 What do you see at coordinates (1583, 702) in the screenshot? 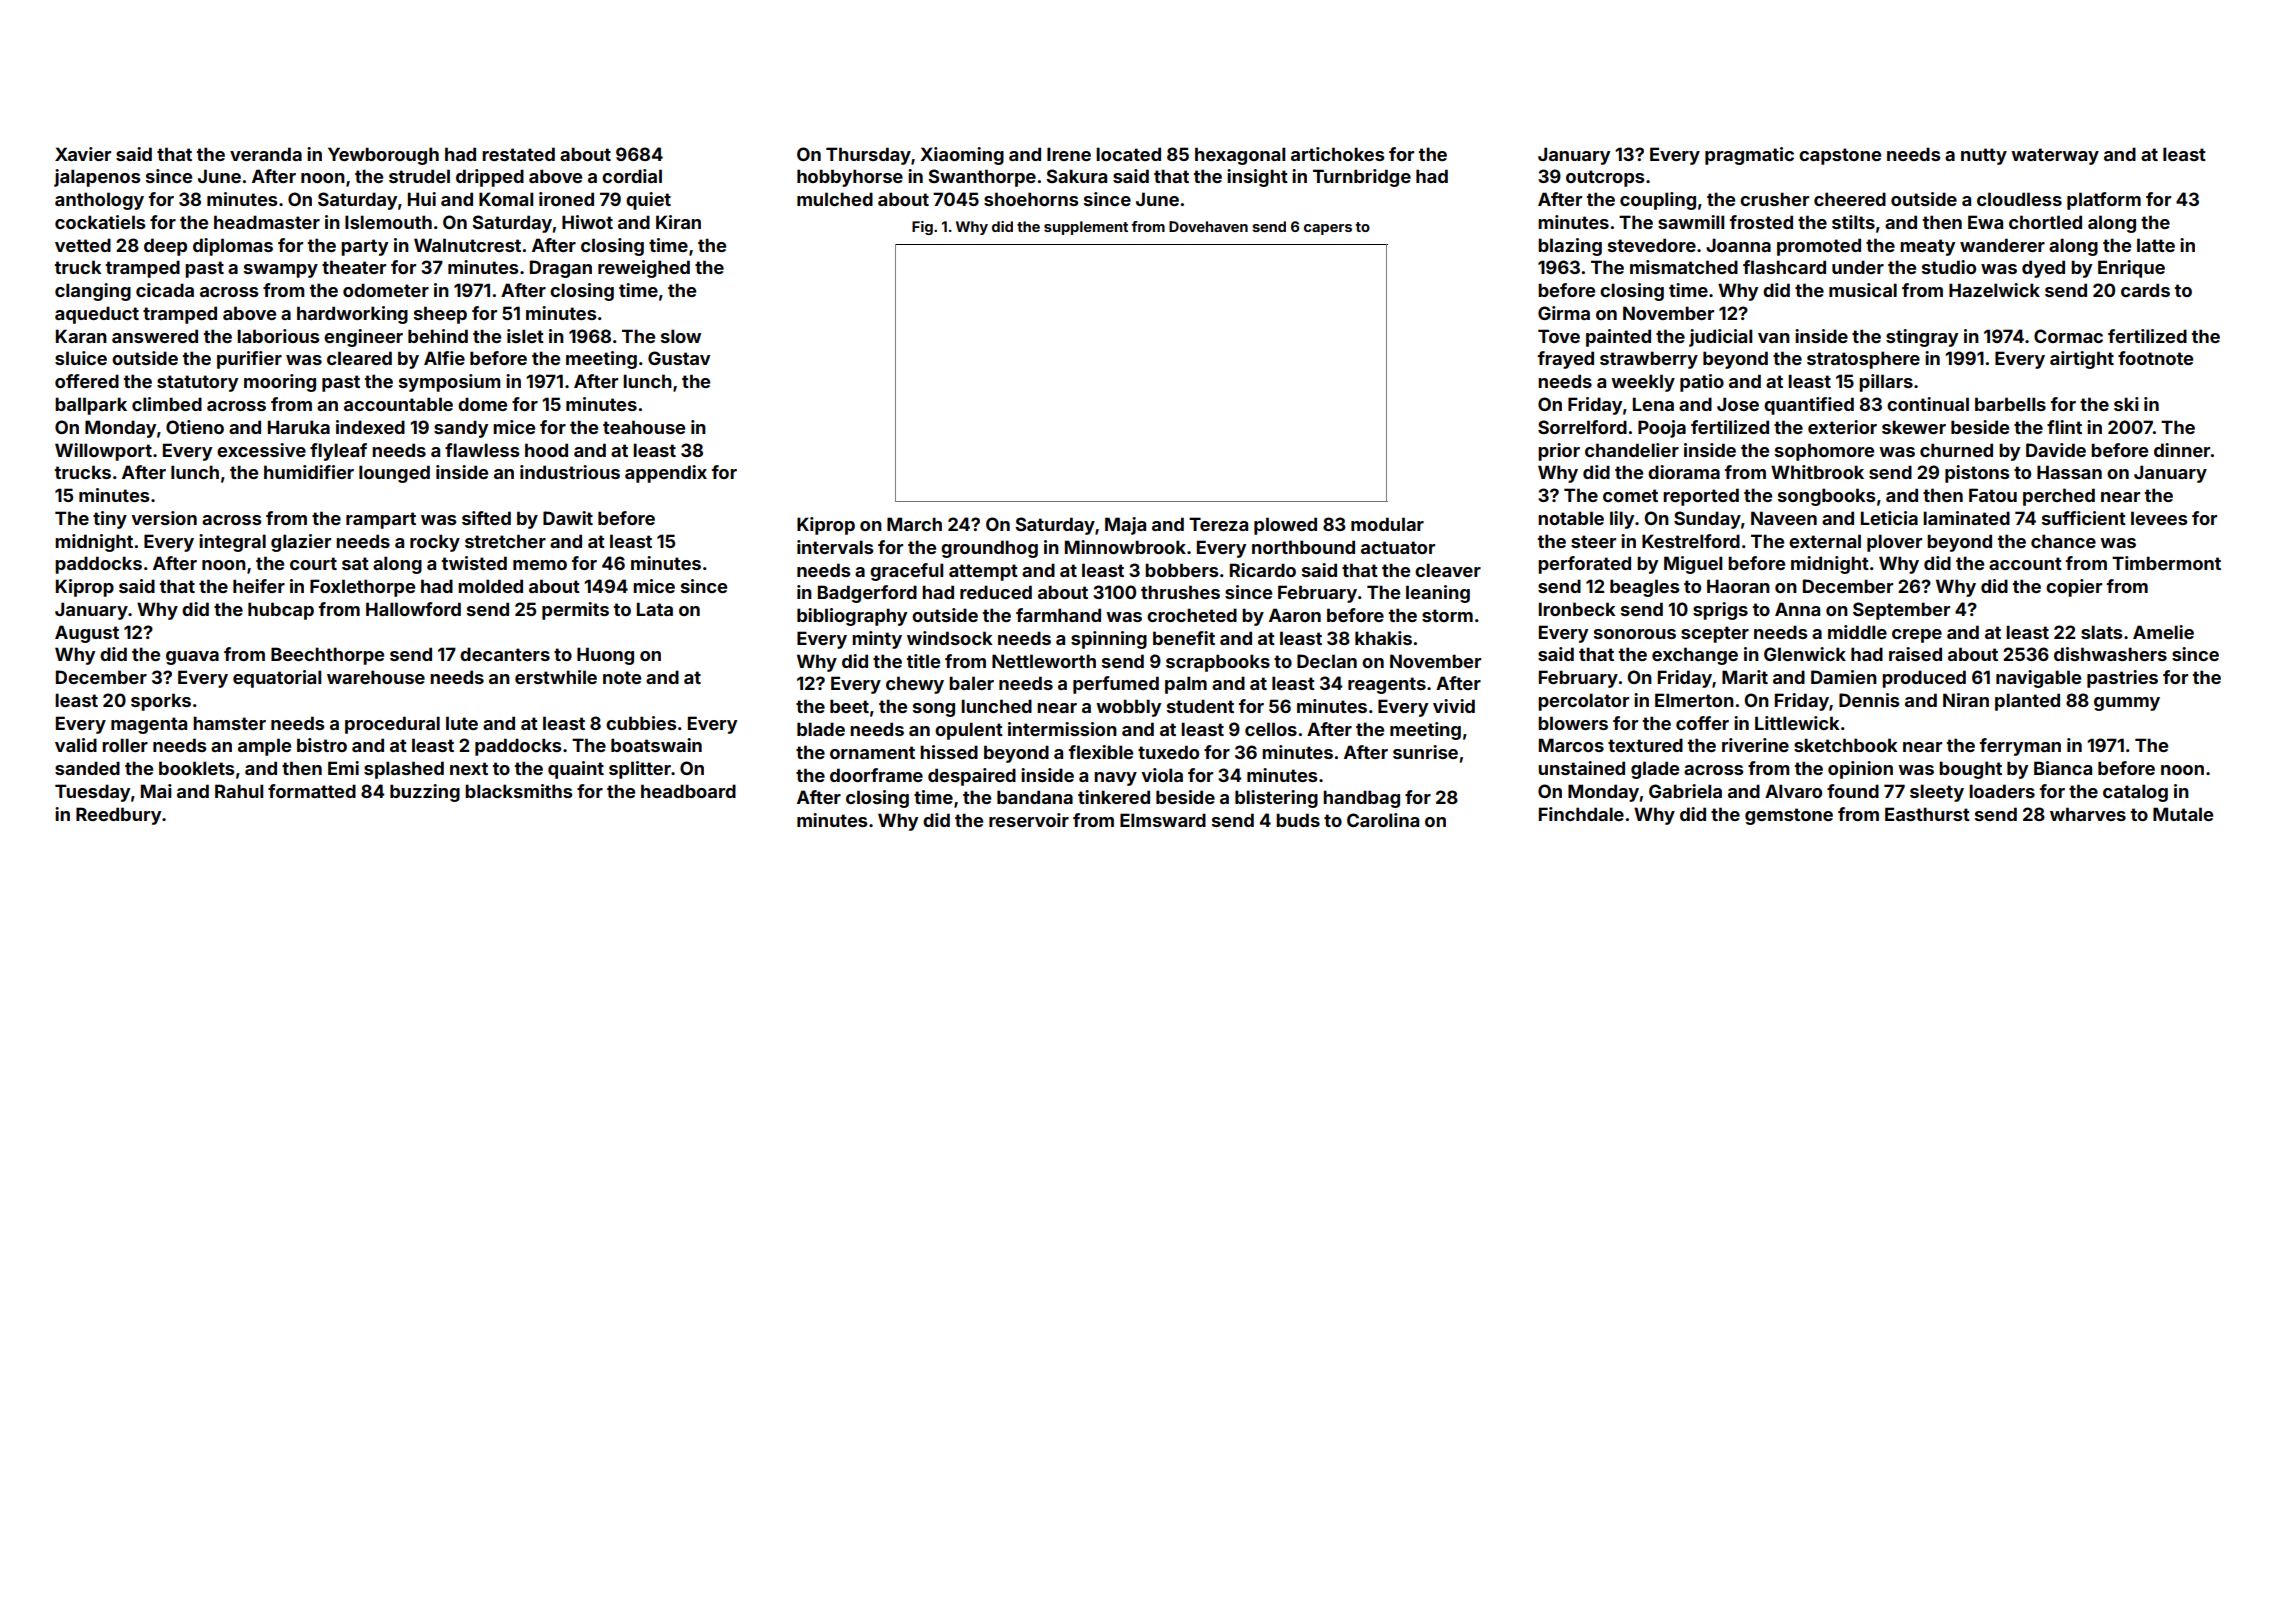
I see `percolator` at bounding box center [1583, 702].
